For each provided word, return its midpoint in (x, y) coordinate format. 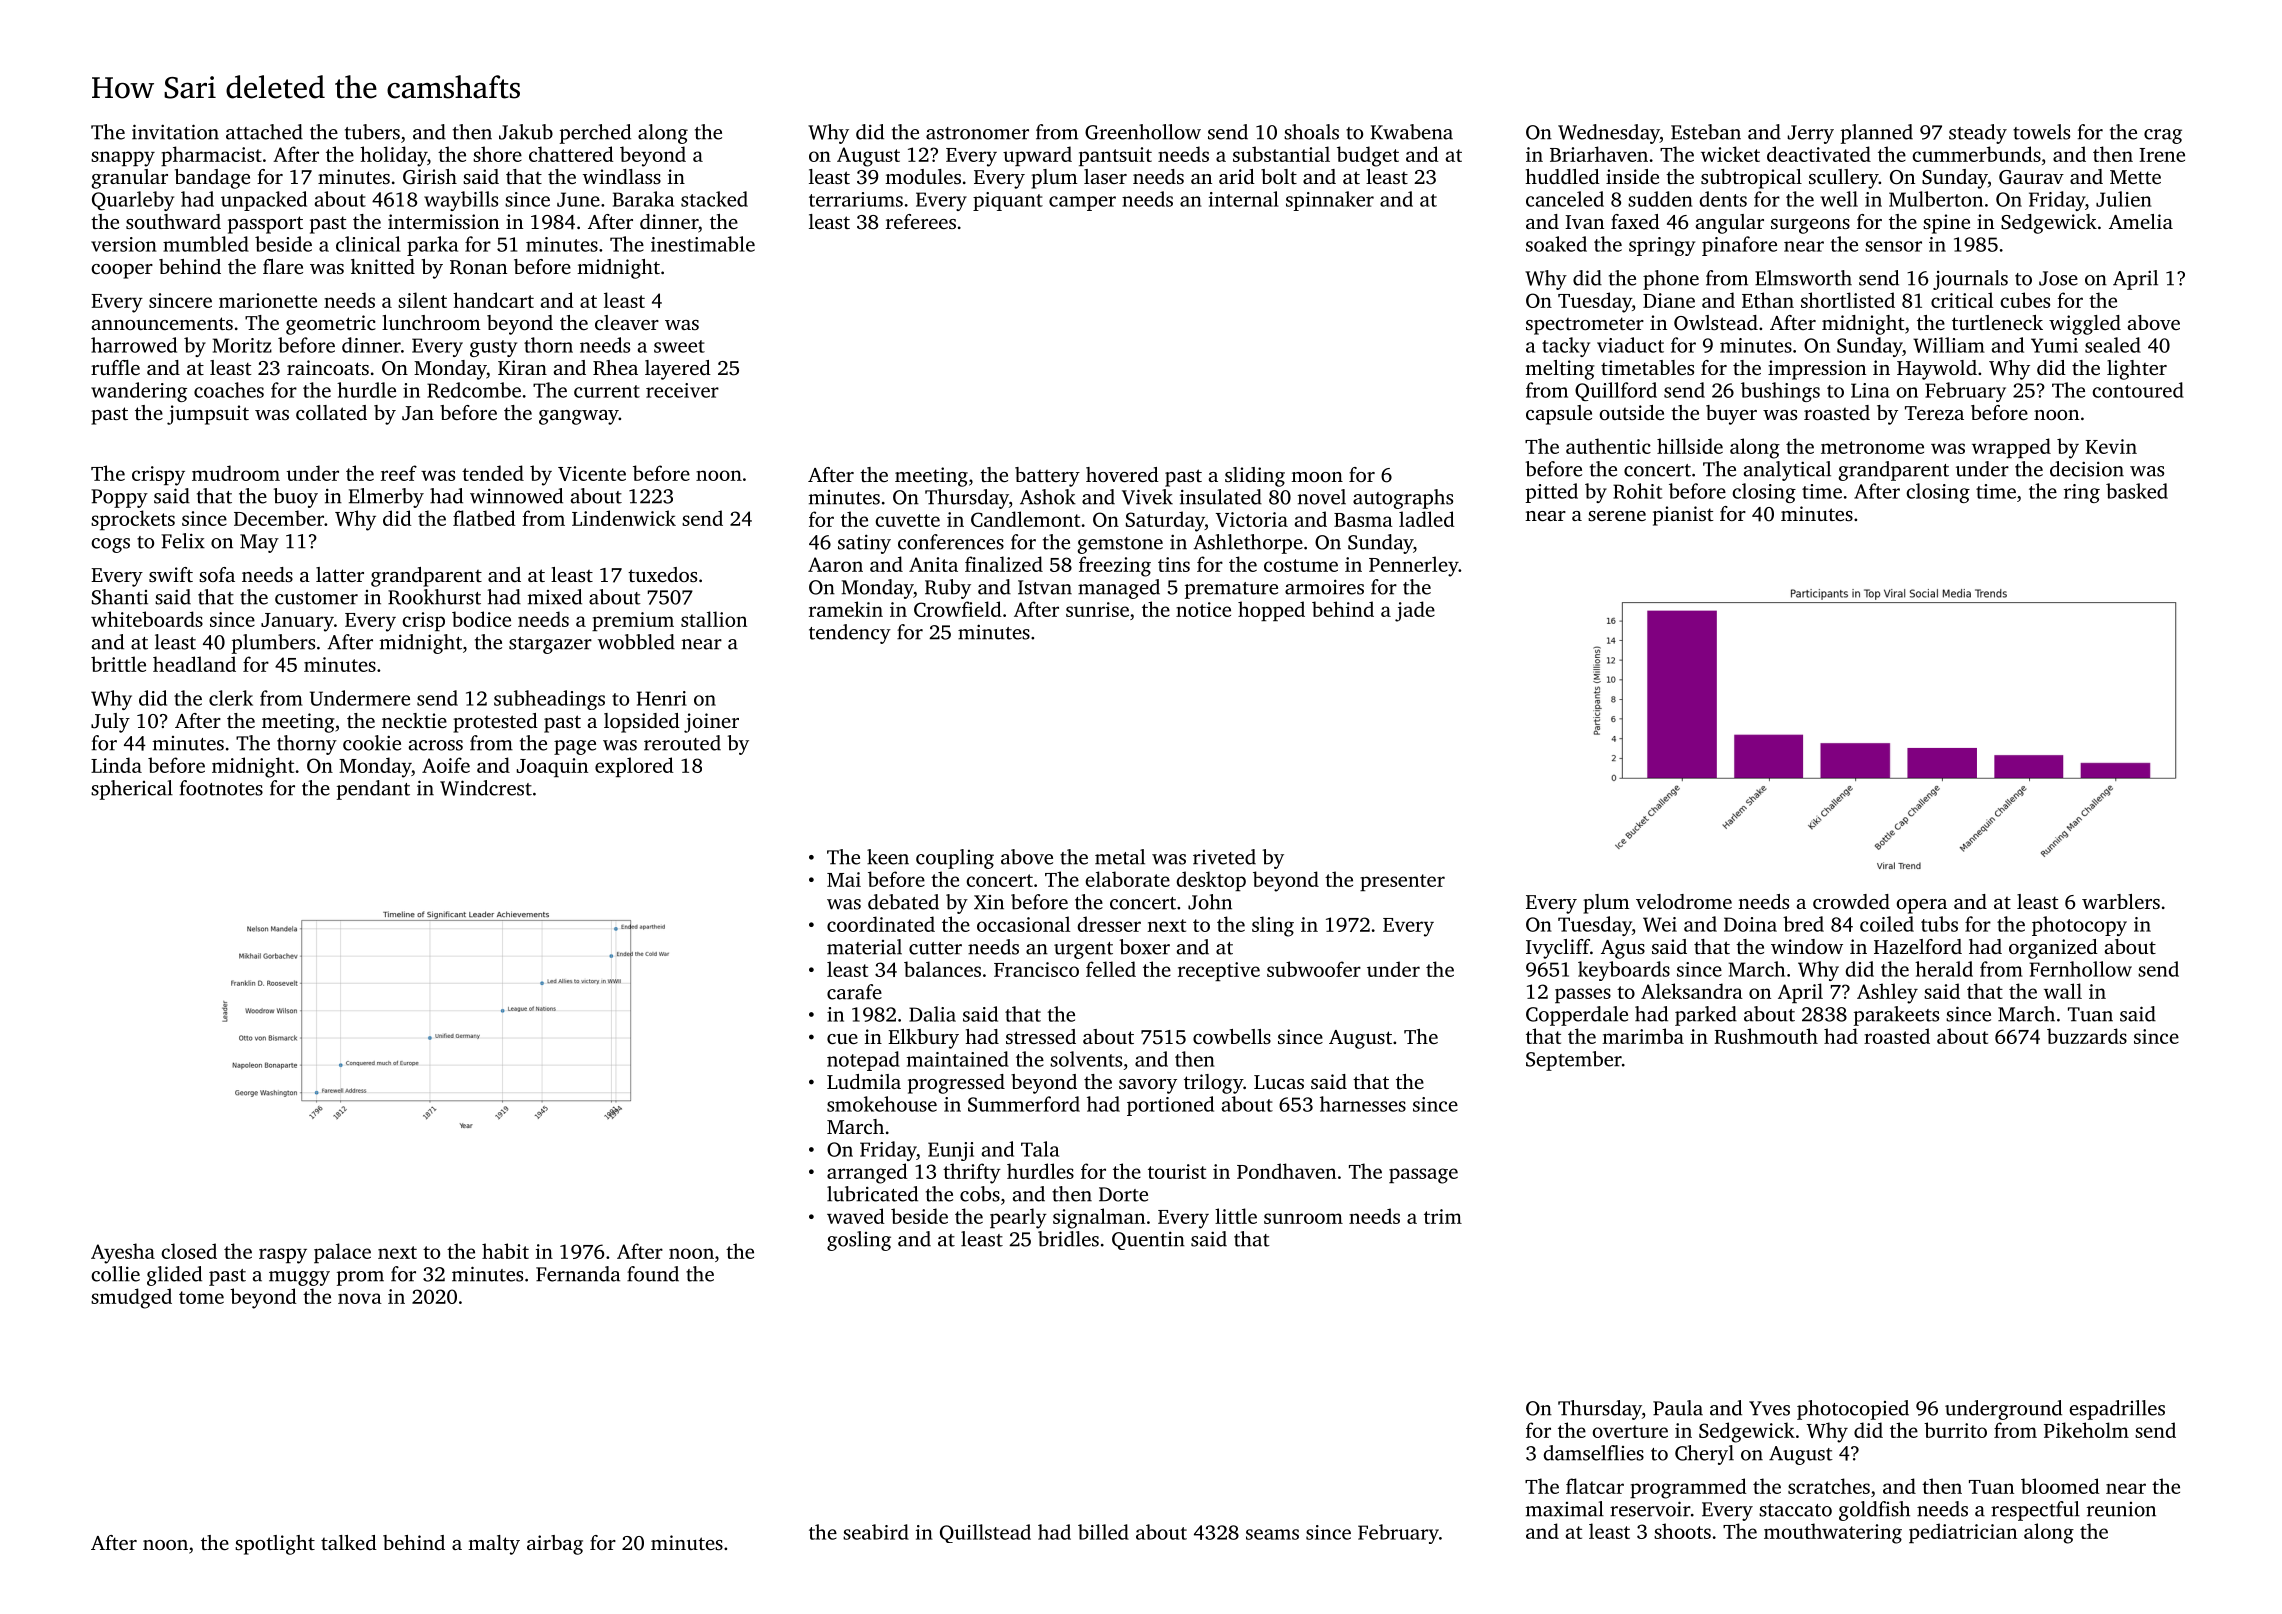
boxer (1145, 947)
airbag (555, 1545)
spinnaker (1330, 201)
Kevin (2111, 446)
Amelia (2141, 221)
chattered (571, 154)
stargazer (550, 645)
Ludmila (864, 1081)
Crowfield (958, 609)
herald (1944, 969)
